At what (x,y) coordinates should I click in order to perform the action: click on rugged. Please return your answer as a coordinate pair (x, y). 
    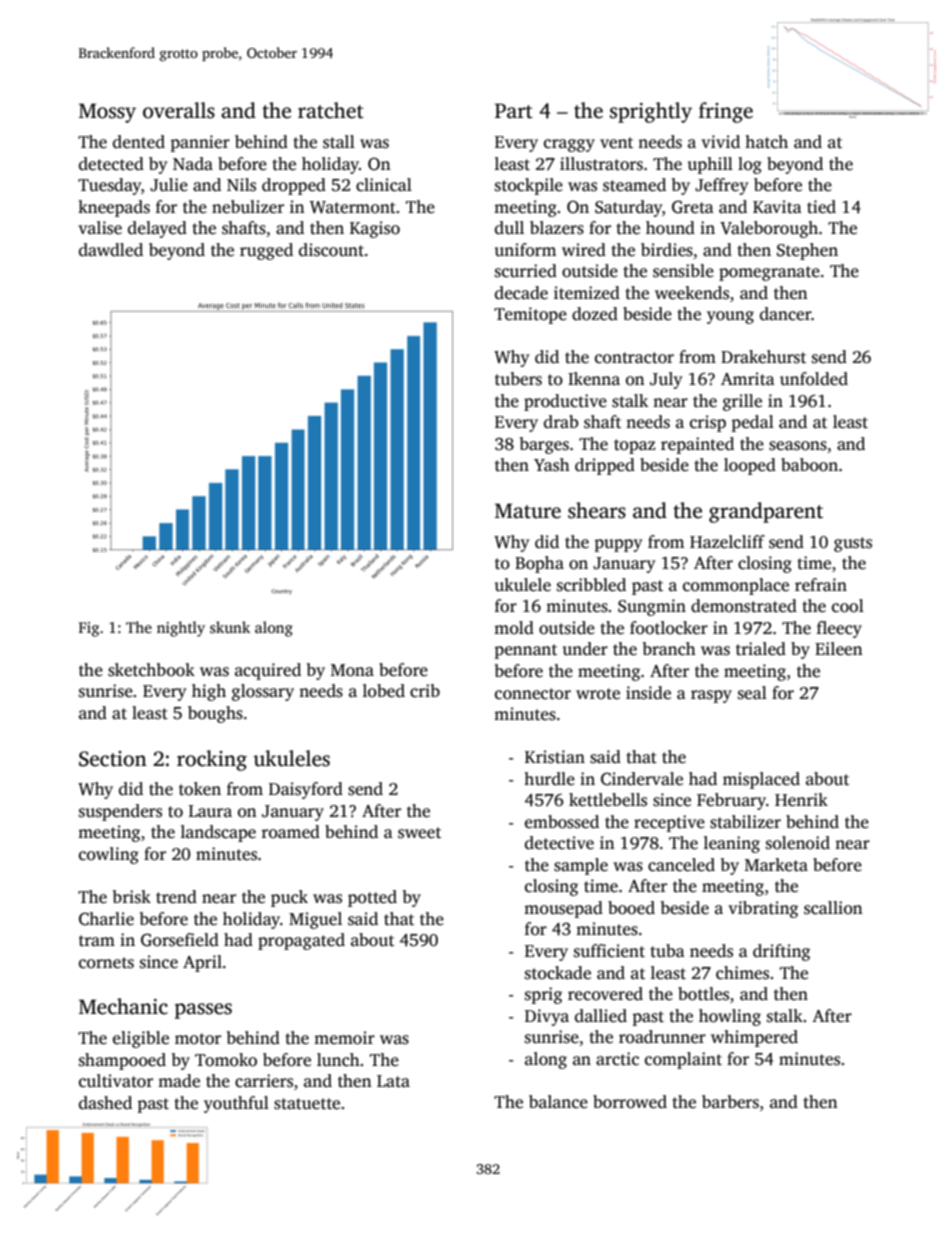
    Looking at the image, I should click on (266, 251).
